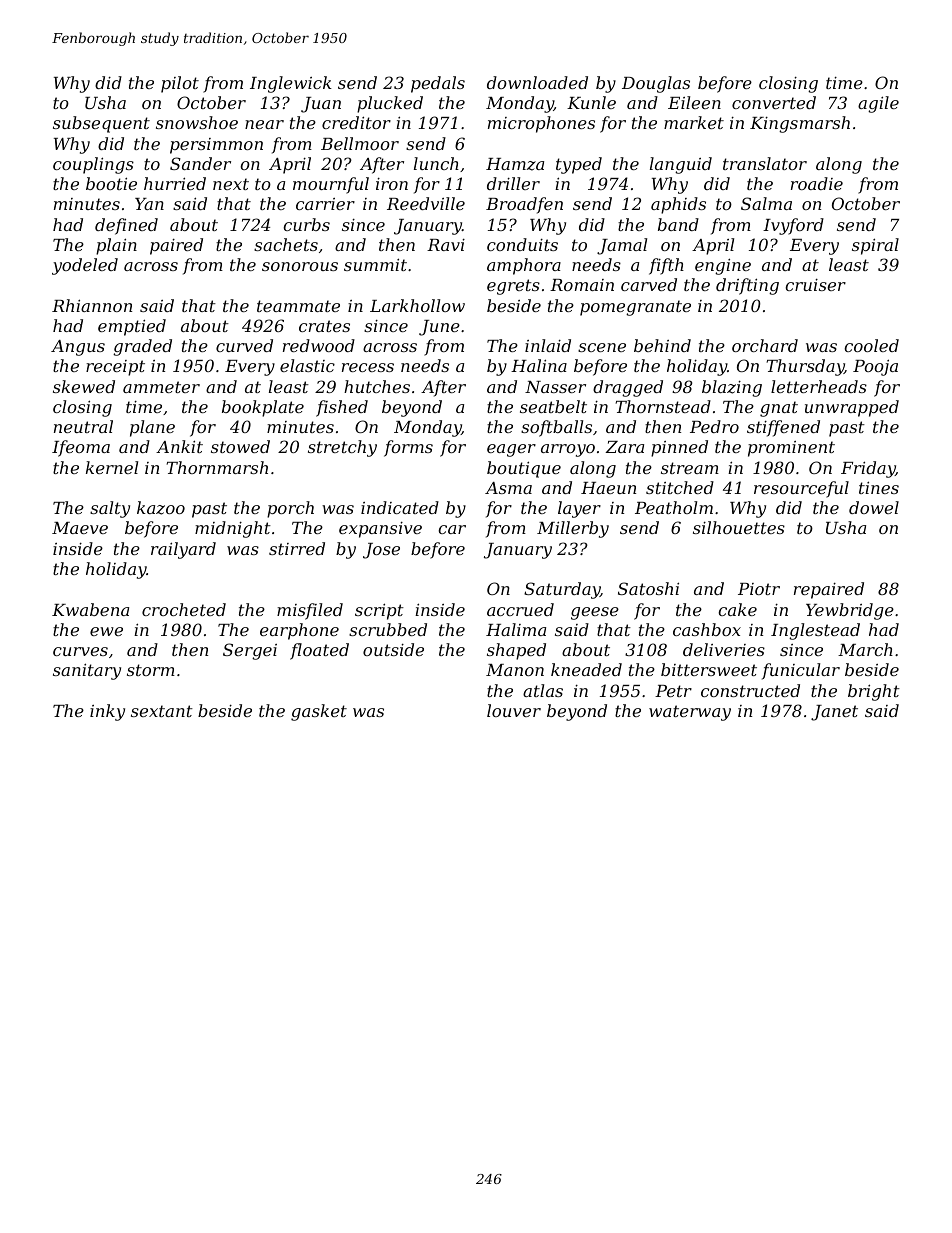  I want to click on skewed, so click(84, 386).
